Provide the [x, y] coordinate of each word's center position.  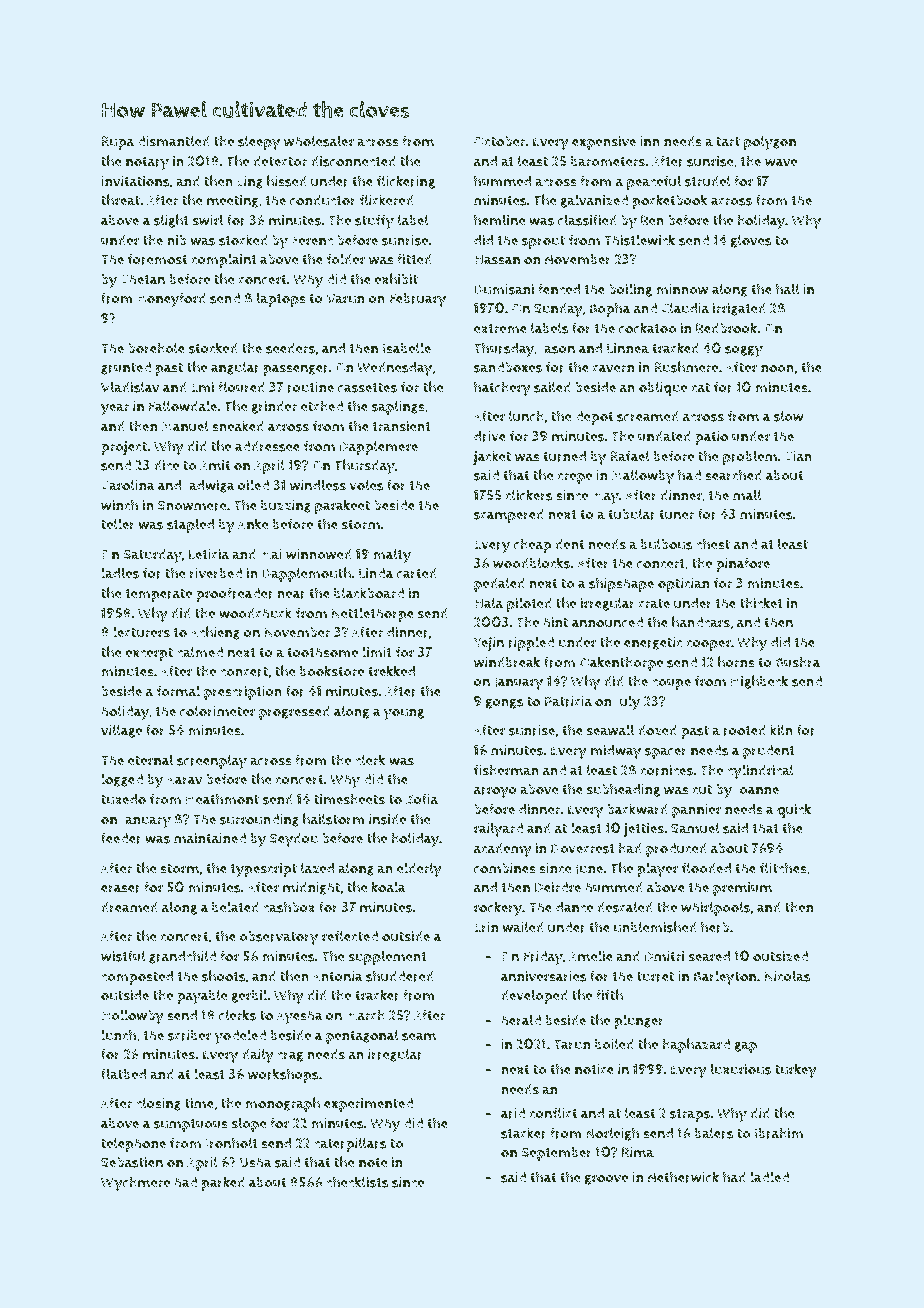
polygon [770, 143]
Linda [376, 573]
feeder [121, 838]
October [499, 141]
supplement [388, 957]
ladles [120, 573]
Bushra [798, 662]
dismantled [173, 141]
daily [258, 1056]
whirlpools [715, 908]
